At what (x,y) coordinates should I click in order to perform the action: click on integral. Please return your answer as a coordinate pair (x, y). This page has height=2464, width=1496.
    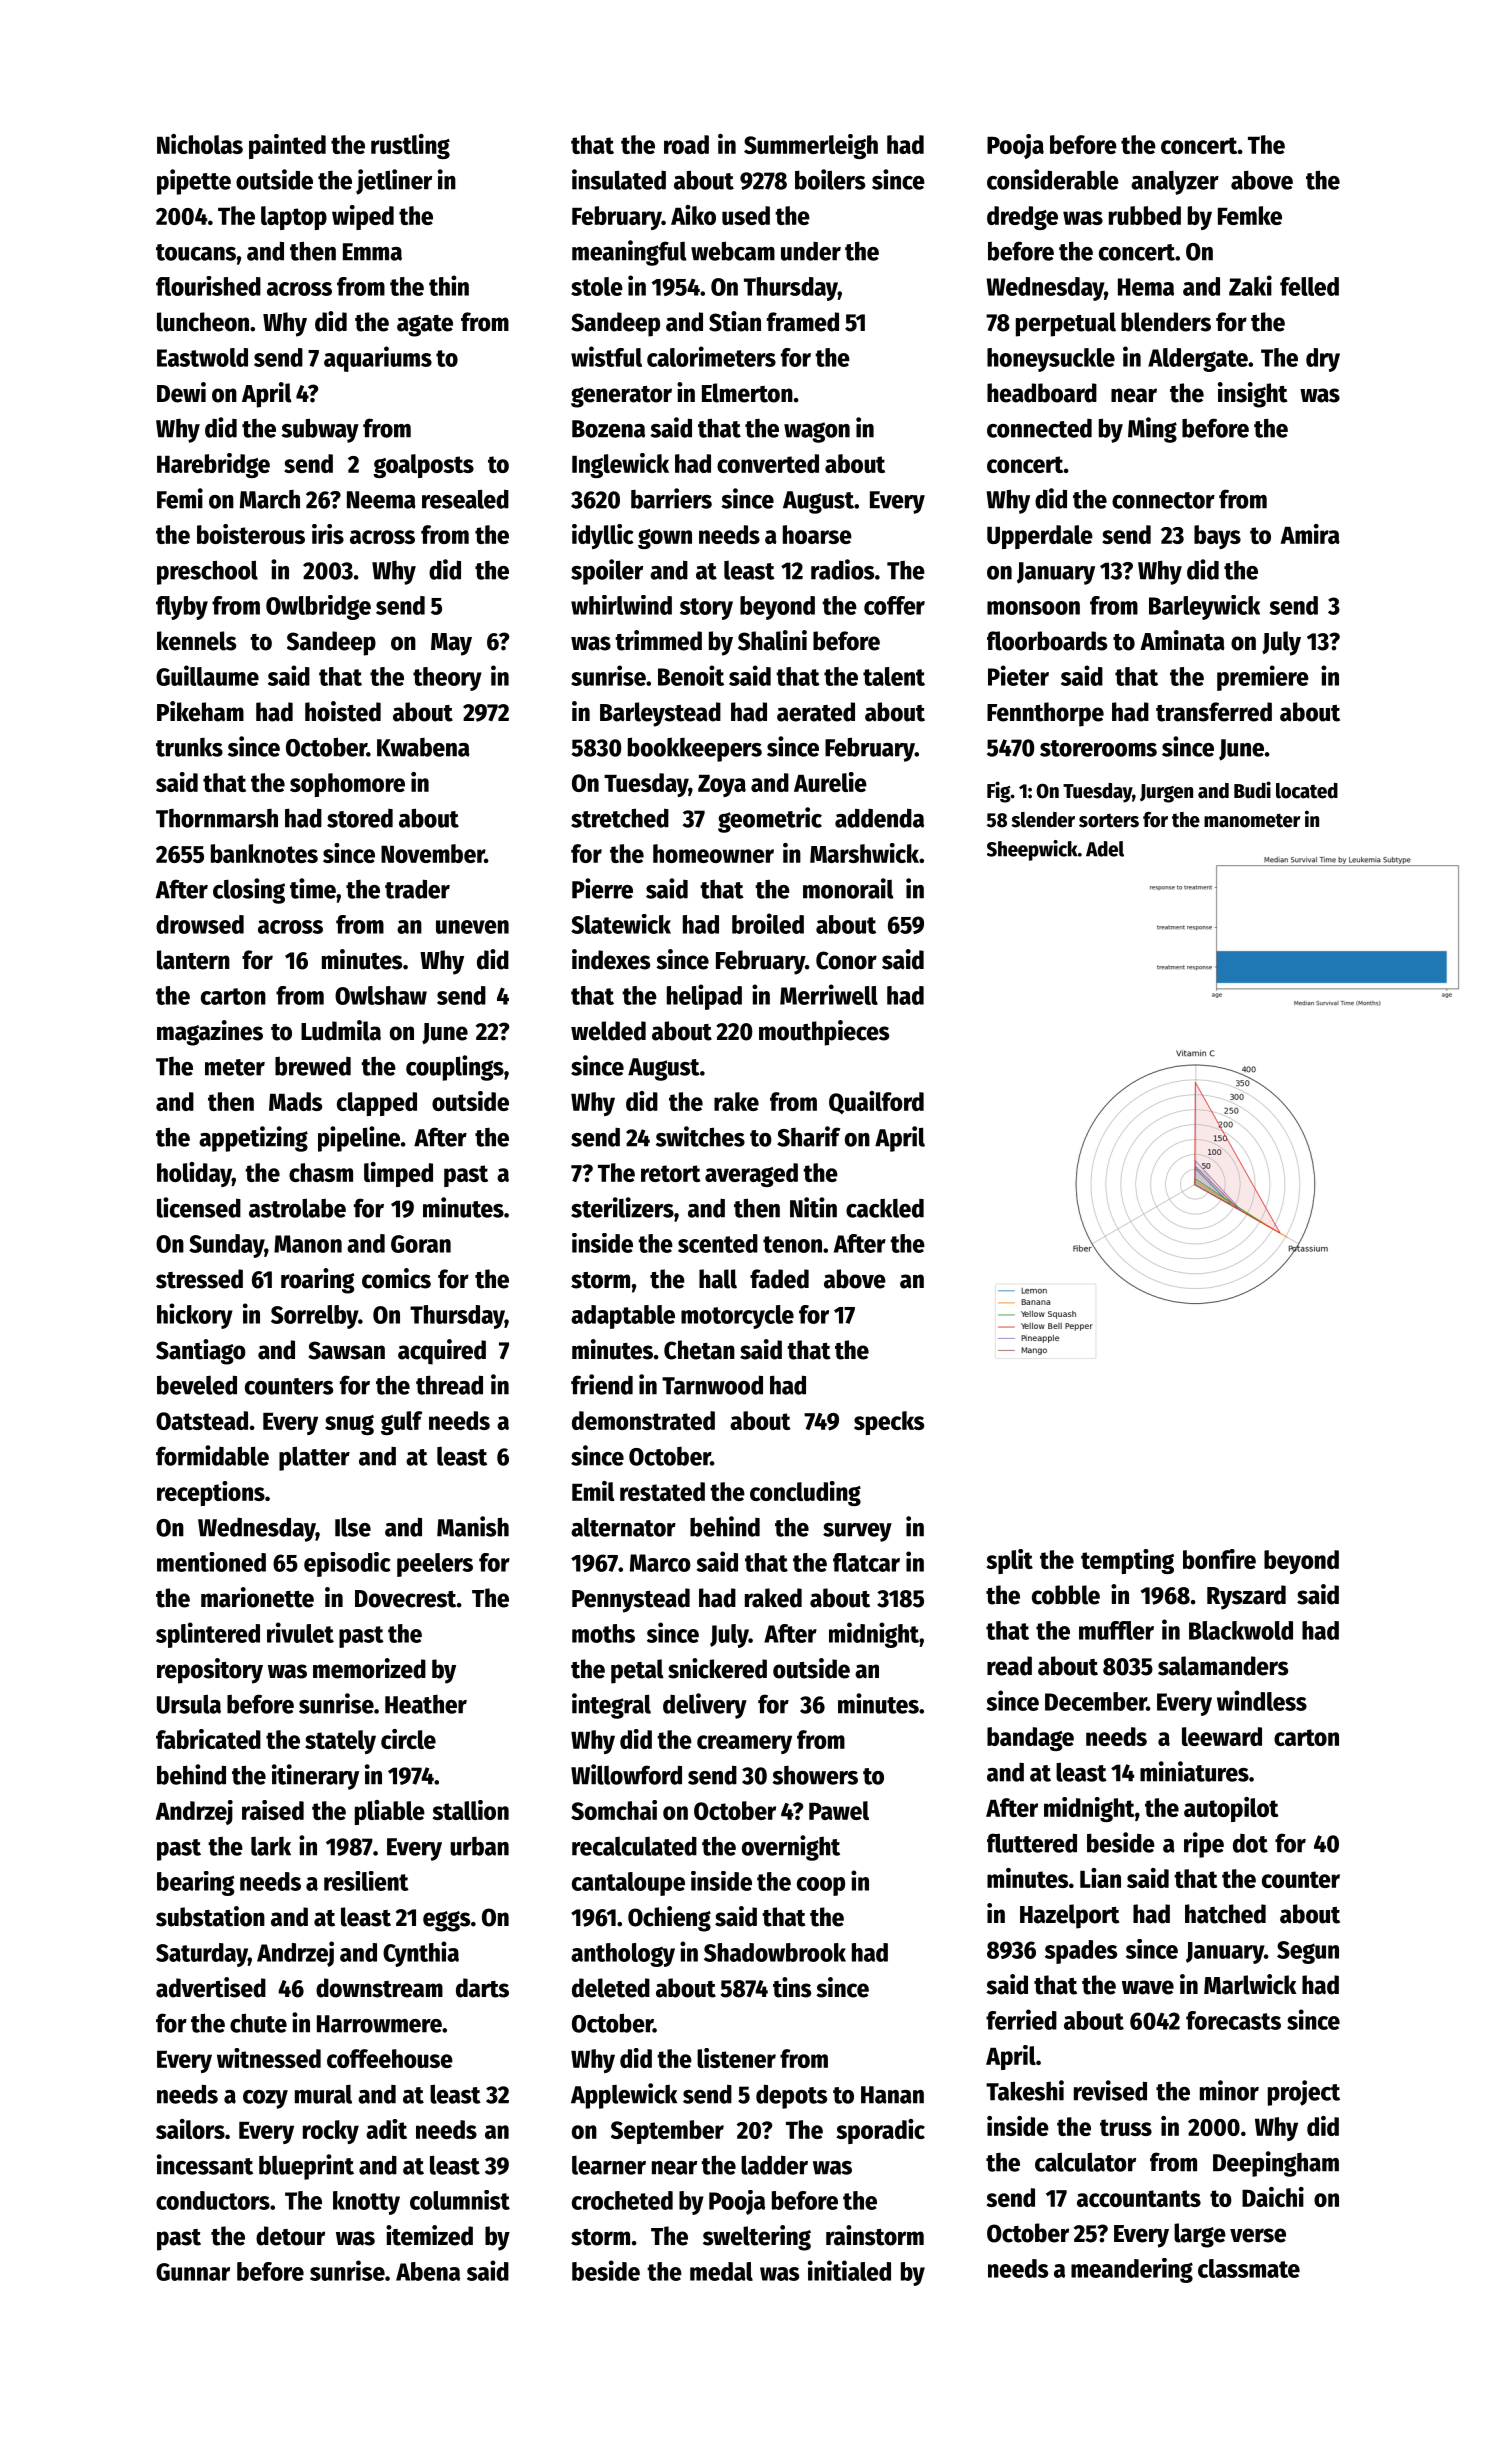
    Looking at the image, I should click on (611, 1706).
